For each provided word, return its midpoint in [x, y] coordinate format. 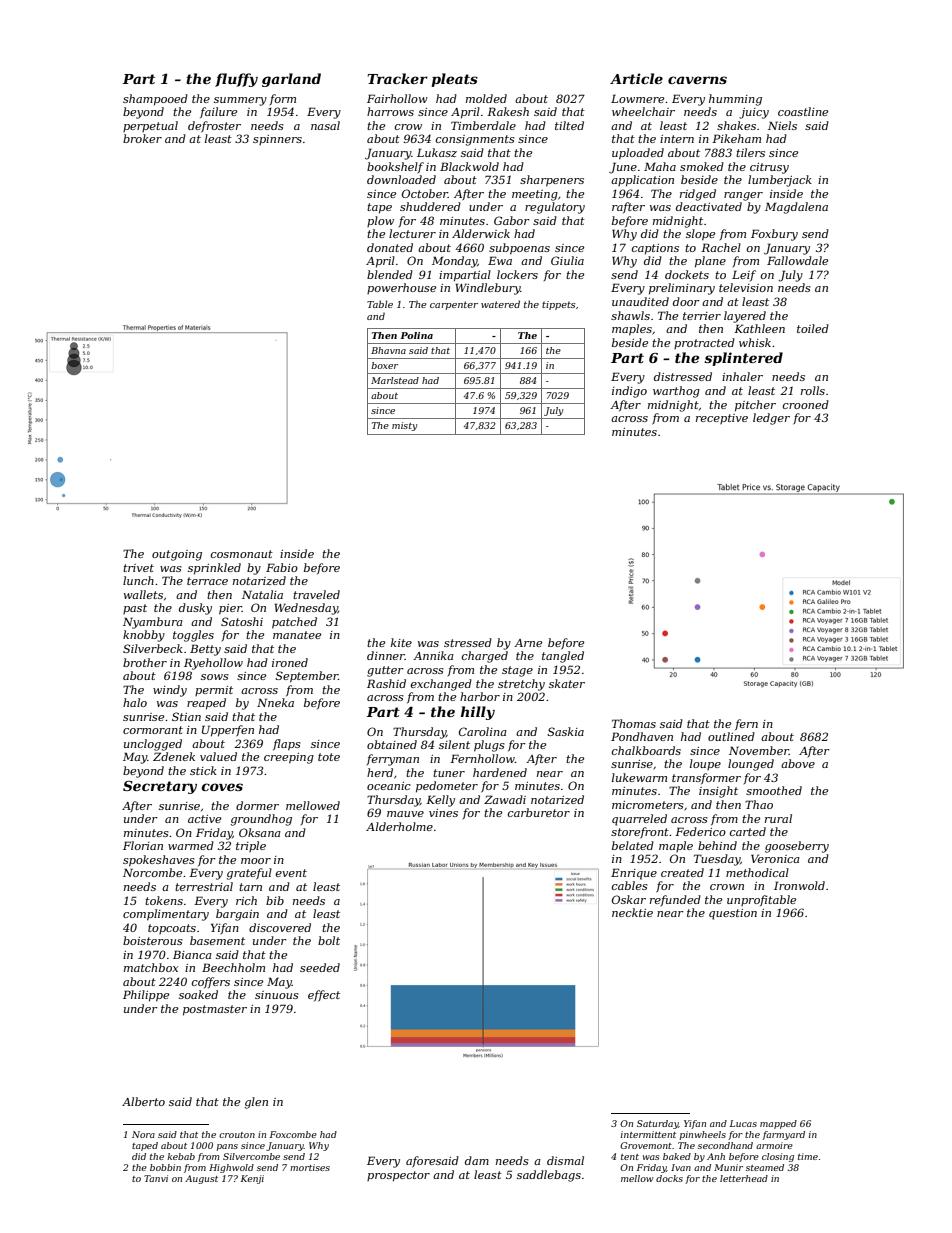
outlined [731, 736]
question [733, 914]
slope [700, 235]
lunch [138, 580]
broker [142, 138]
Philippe [146, 996]
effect [324, 996]
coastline [803, 111]
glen [256, 1103]
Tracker [397, 78]
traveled [316, 594]
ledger [771, 419]
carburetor [539, 812]
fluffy [236, 80]
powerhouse [401, 288]
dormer [257, 805]
